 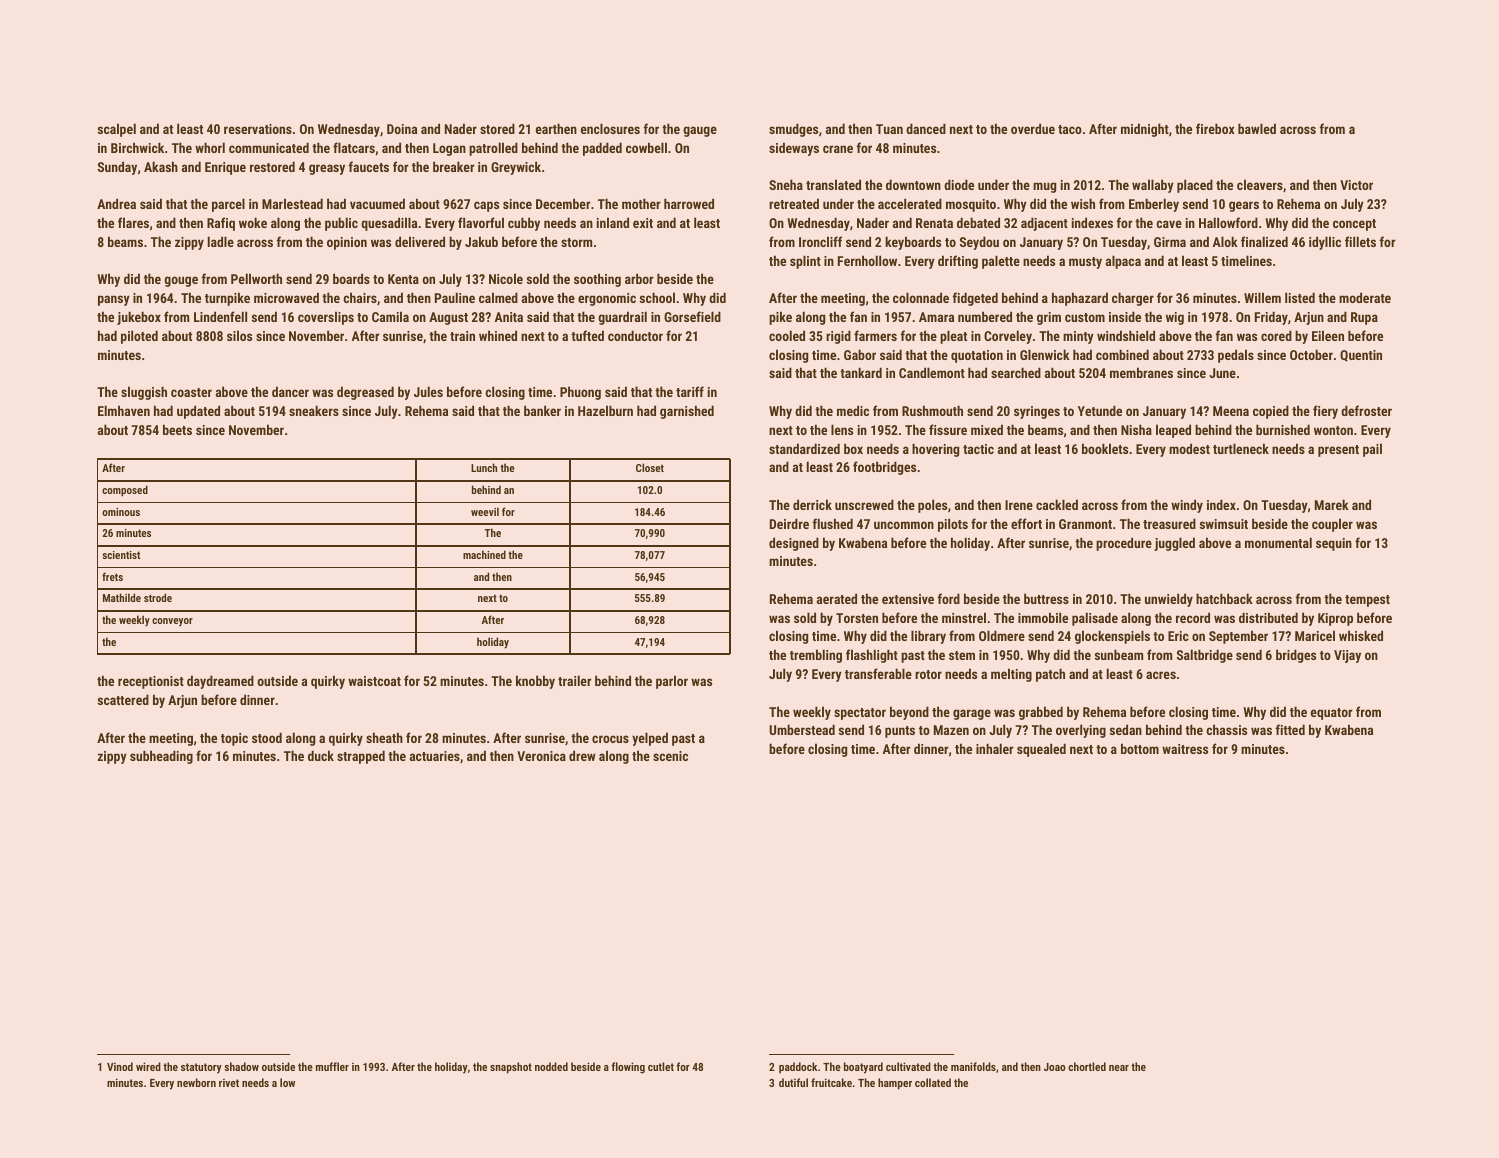 What do you see at coordinates (1290, 729) in the screenshot?
I see `fitted` at bounding box center [1290, 729].
